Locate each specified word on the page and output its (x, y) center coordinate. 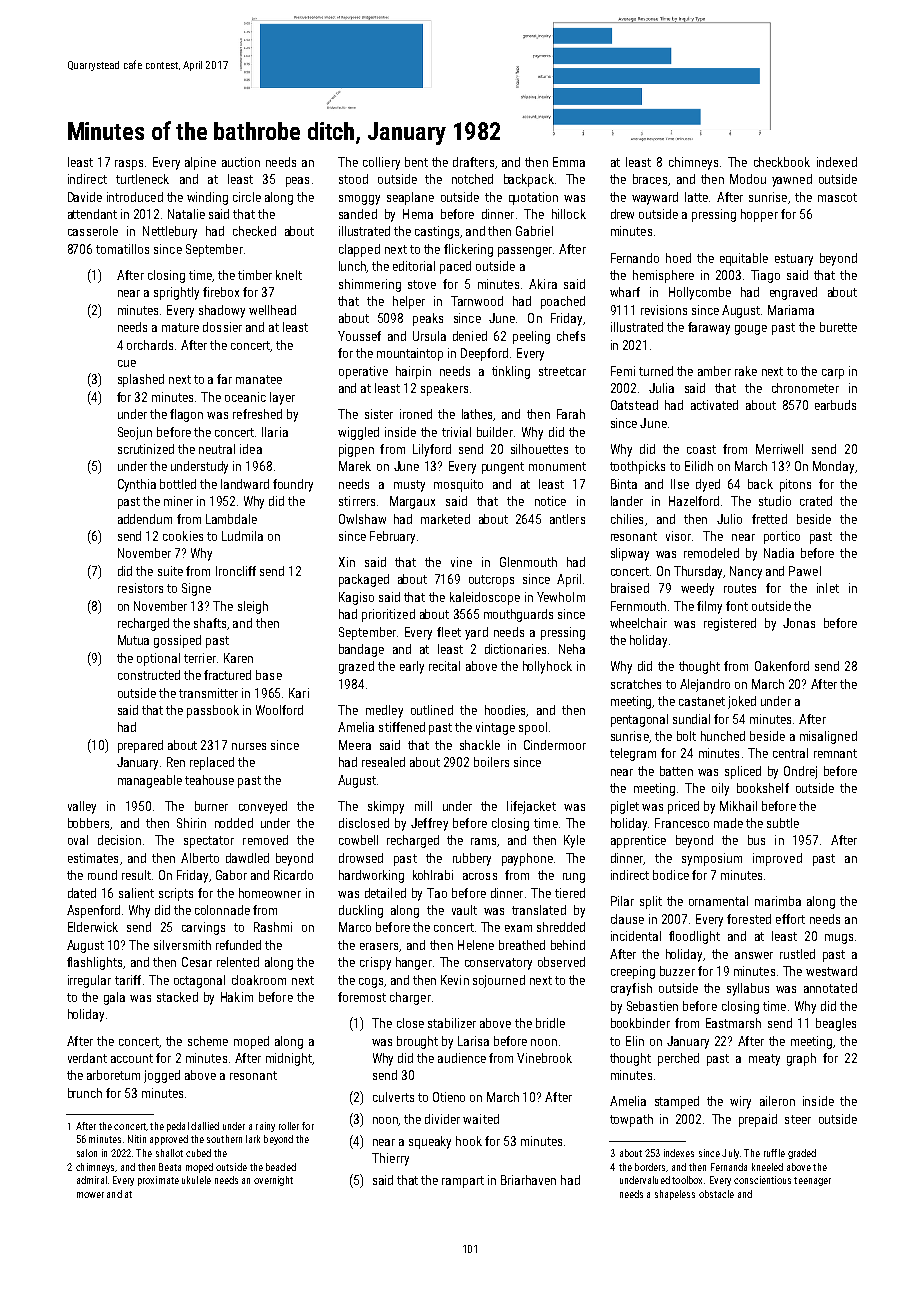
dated (82, 893)
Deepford (484, 354)
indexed (837, 162)
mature (180, 327)
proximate (158, 1181)
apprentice (638, 841)
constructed (149, 675)
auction (241, 162)
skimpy (386, 807)
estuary (794, 260)
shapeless (675, 1195)
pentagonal (639, 720)
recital (444, 666)
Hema (418, 214)
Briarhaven (528, 1180)
